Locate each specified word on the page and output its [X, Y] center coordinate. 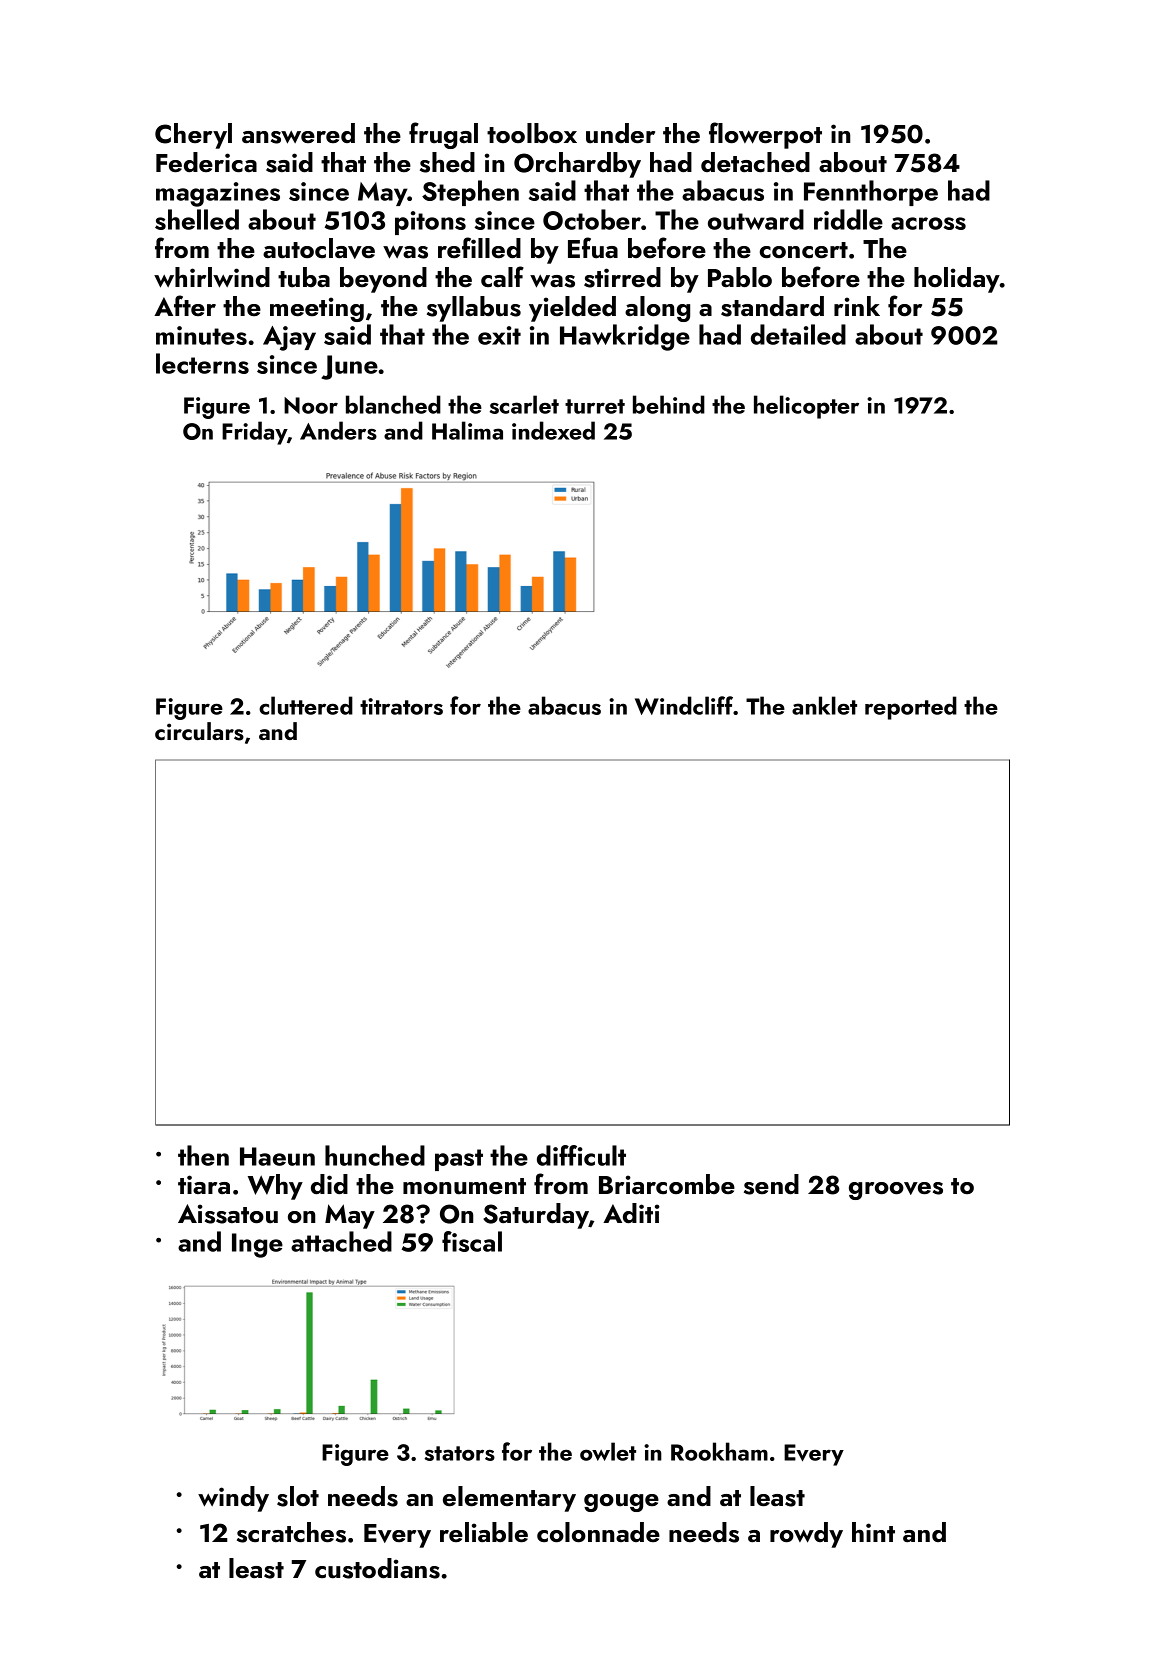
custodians [377, 1568]
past [459, 1160]
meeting [317, 309]
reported [911, 708]
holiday [957, 280]
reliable [484, 1532]
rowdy [806, 1535]
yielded [572, 309]
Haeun [277, 1156]
